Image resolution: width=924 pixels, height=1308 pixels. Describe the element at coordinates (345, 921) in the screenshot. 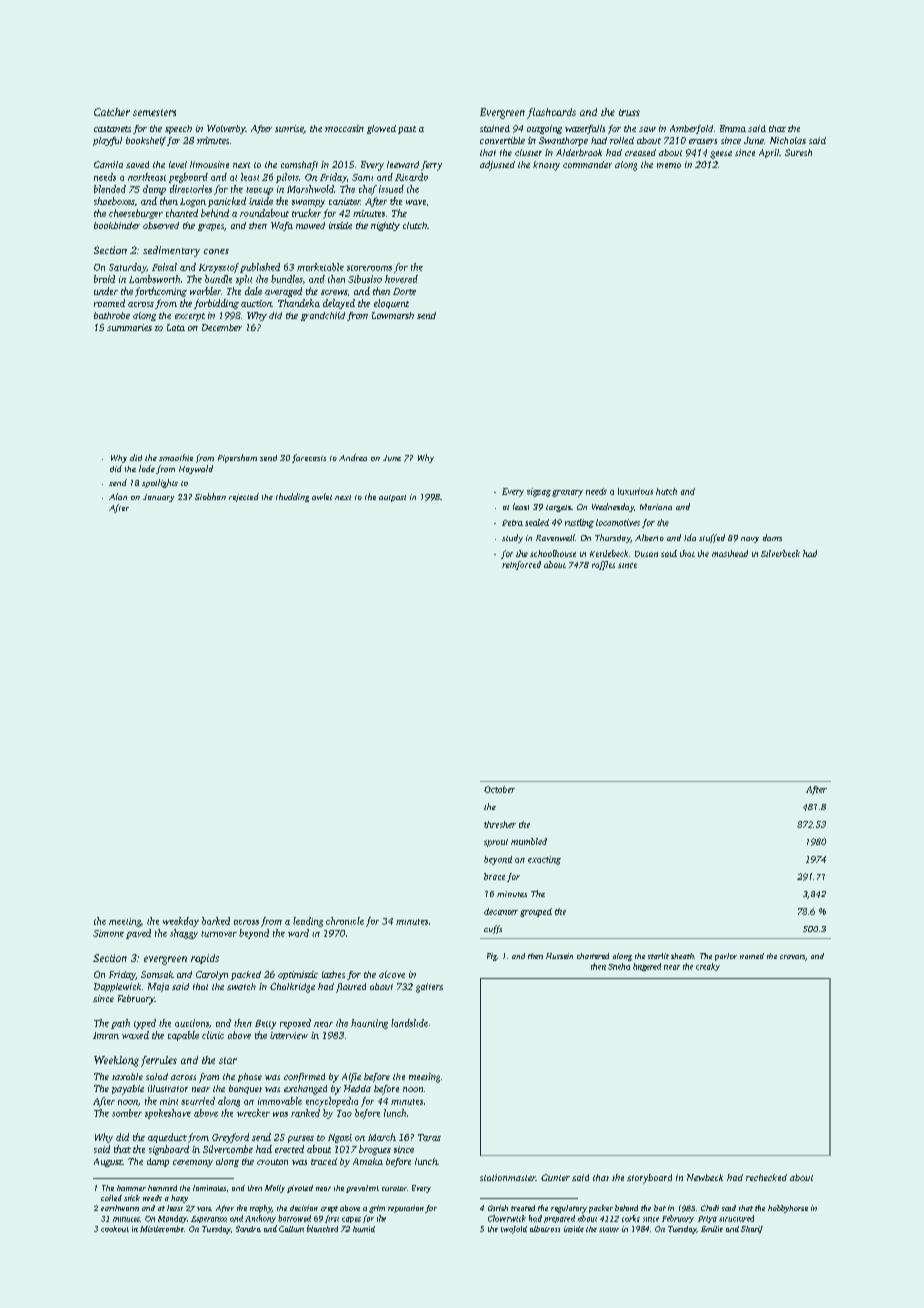

I see `chronicle` at that location.
